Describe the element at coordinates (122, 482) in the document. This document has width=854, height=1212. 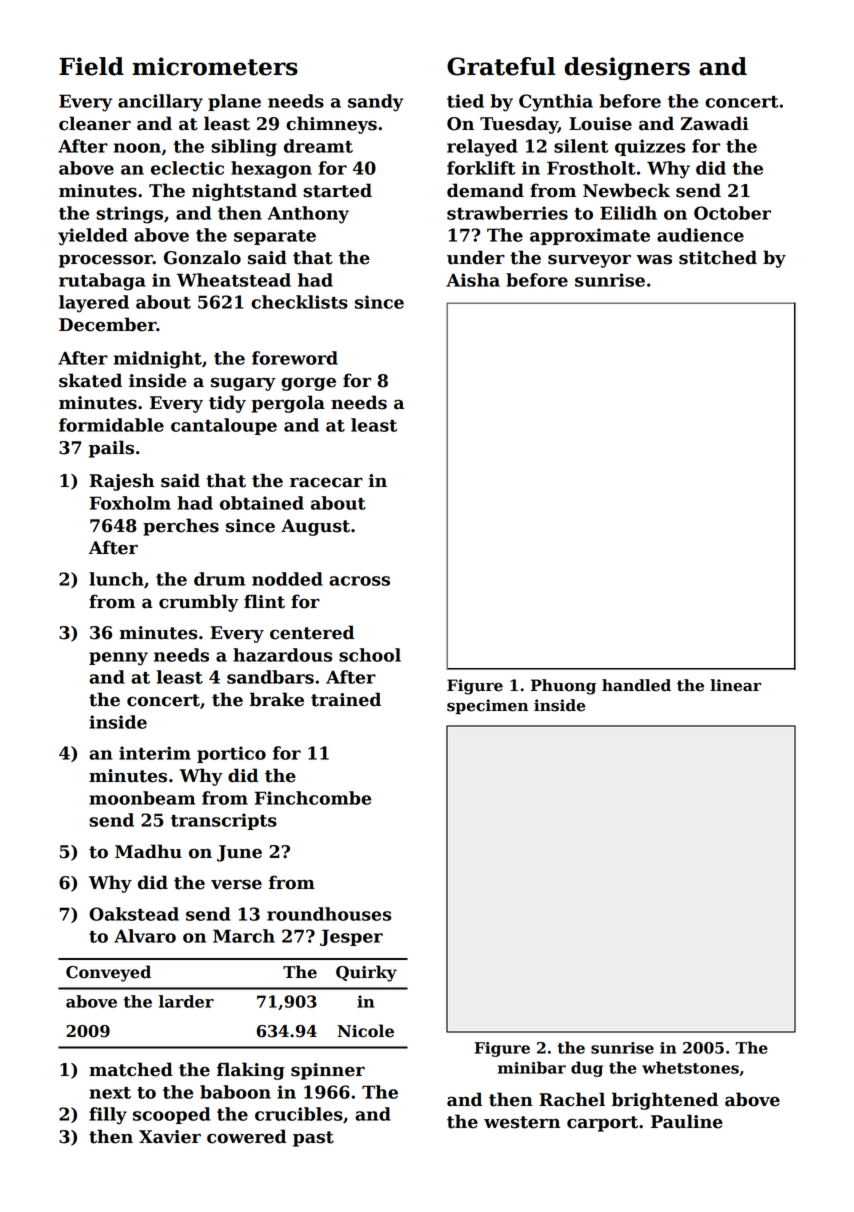
I see `Rajesh` at that location.
